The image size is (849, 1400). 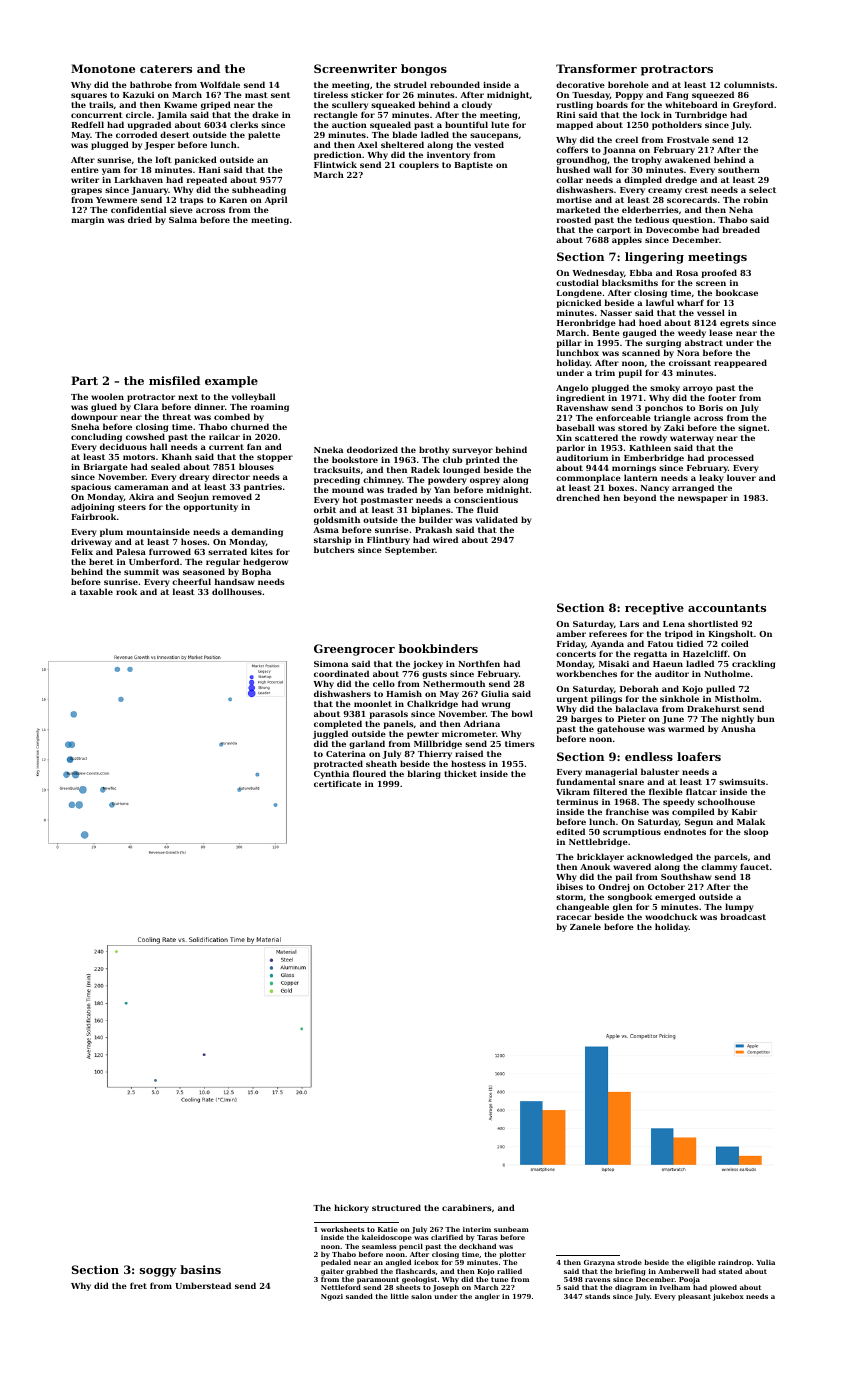 What do you see at coordinates (694, 1297) in the image?
I see `pleasant` at bounding box center [694, 1297].
